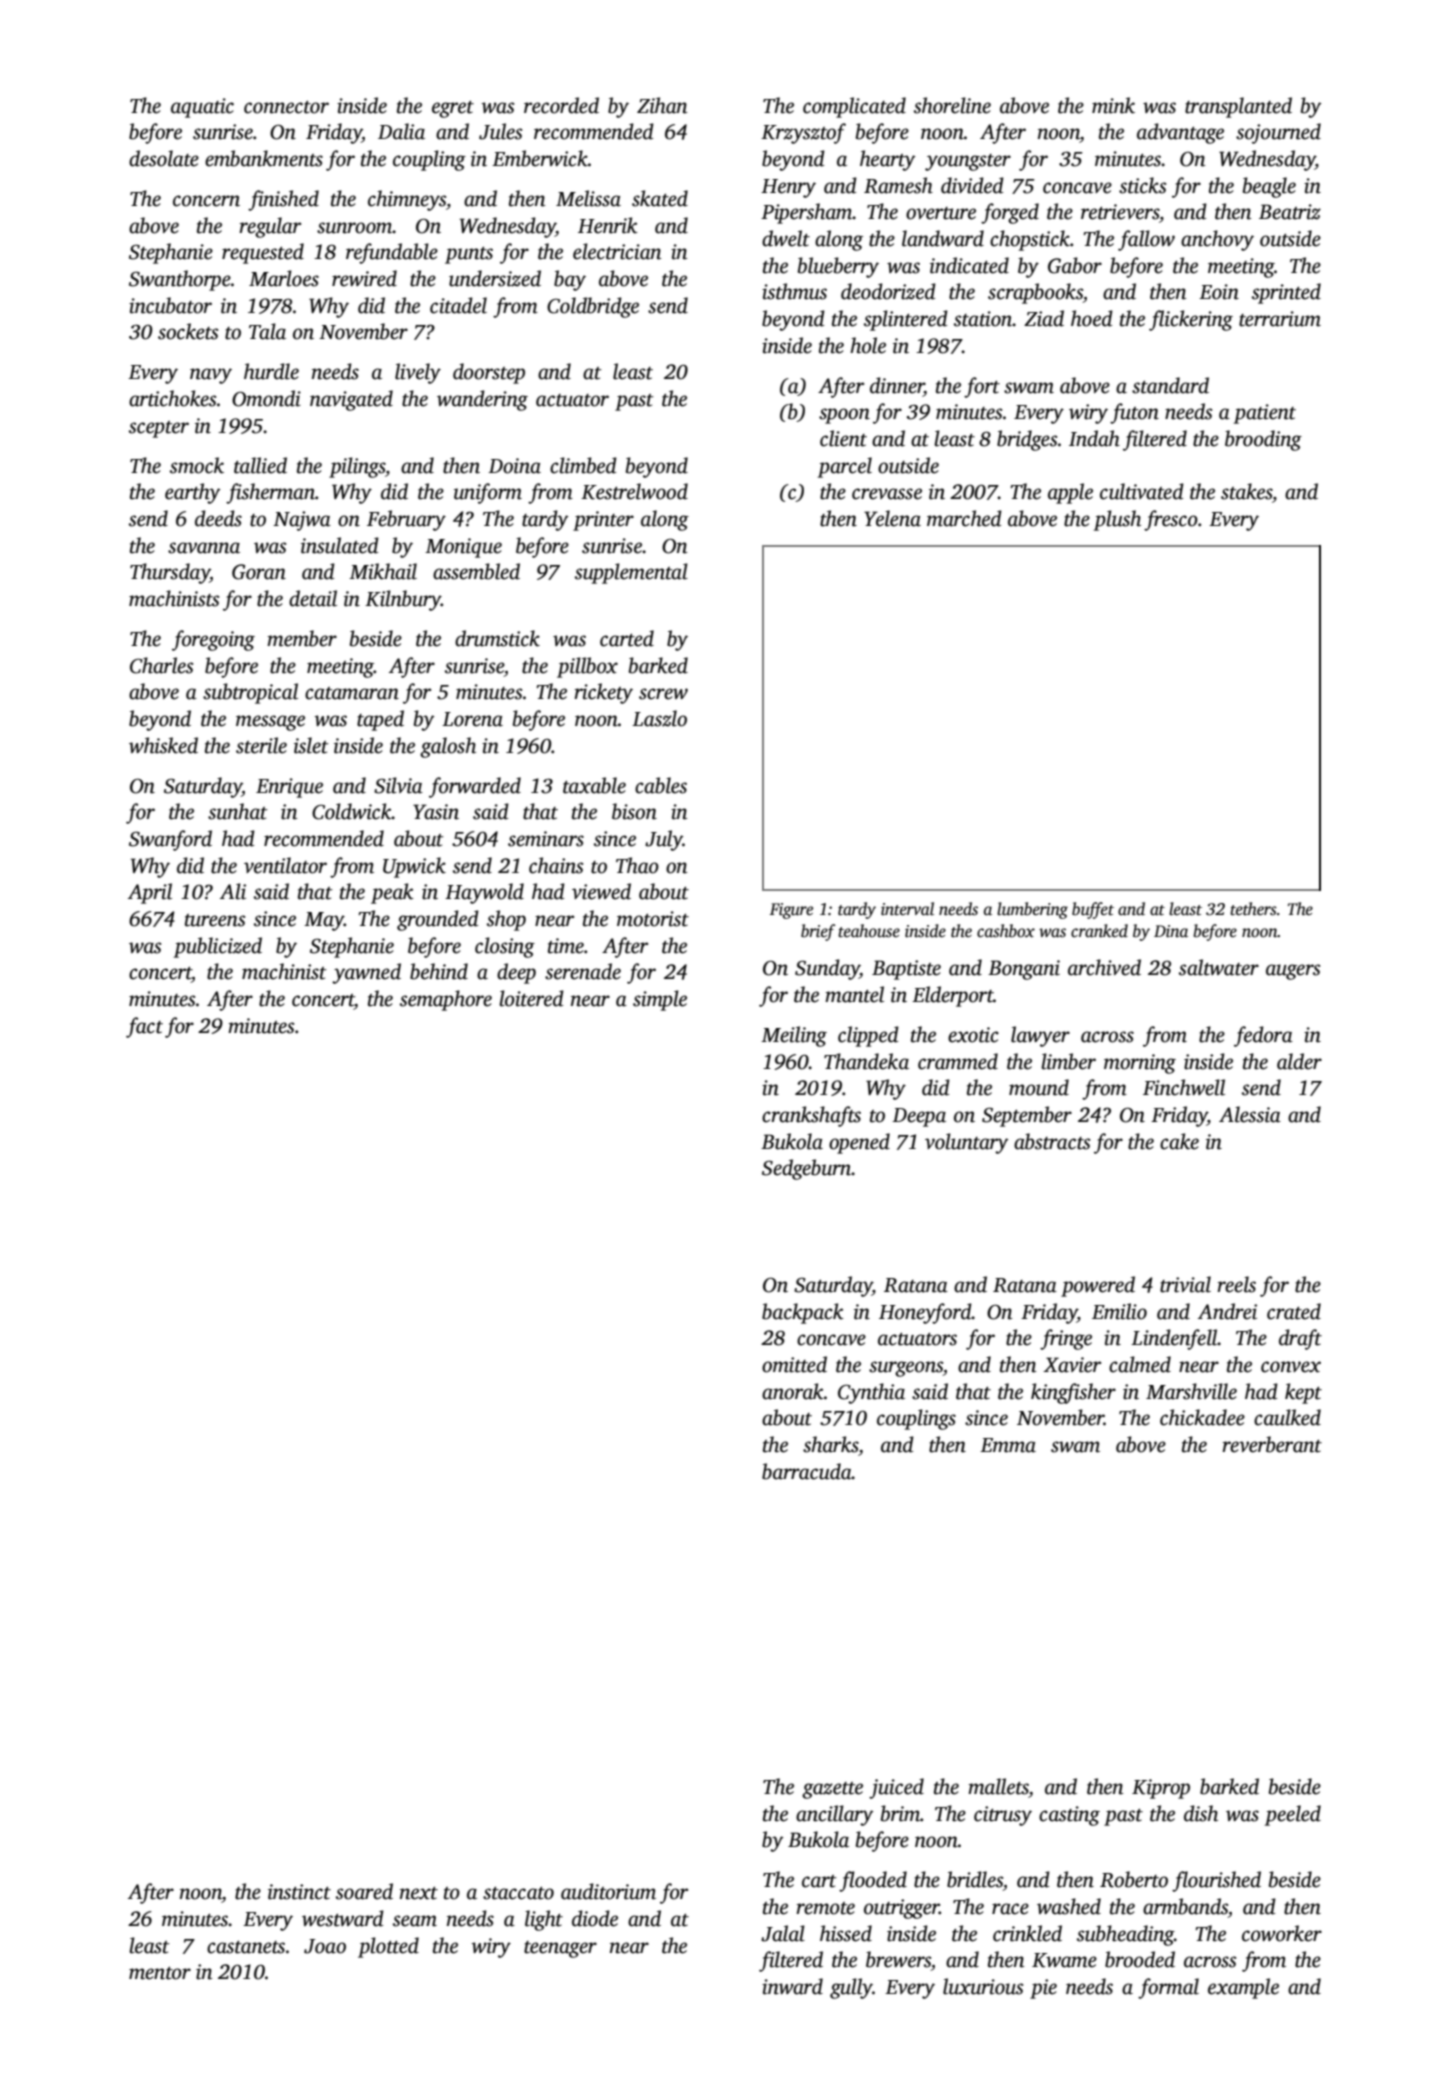 The height and width of the screenshot is (2100, 1450). What do you see at coordinates (380, 720) in the screenshot?
I see `taped` at bounding box center [380, 720].
